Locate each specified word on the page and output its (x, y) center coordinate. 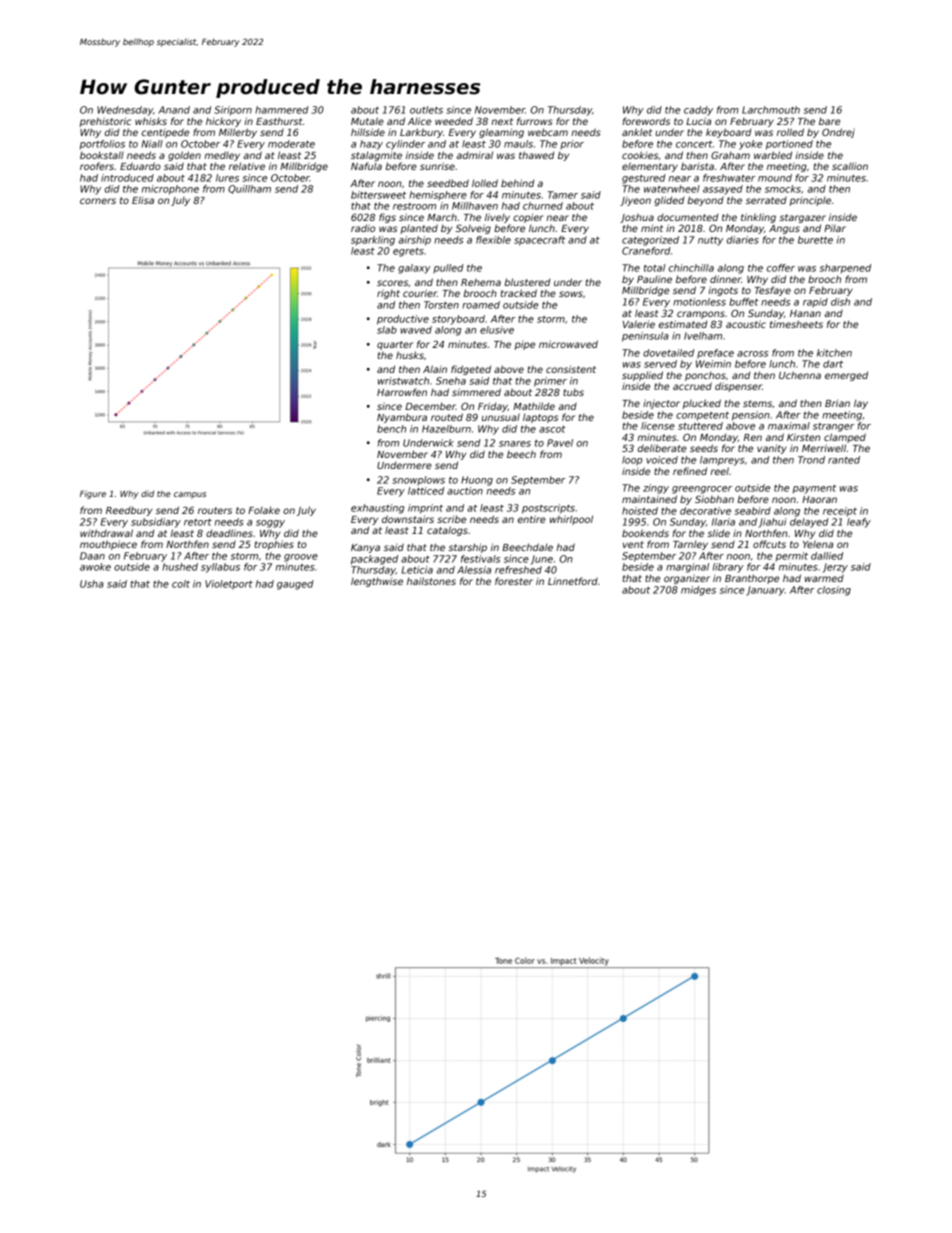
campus (190, 495)
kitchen (834, 353)
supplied (642, 376)
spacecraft (540, 241)
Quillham (249, 189)
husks (410, 355)
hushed (180, 567)
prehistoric (105, 122)
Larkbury (421, 133)
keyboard (728, 133)
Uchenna (800, 375)
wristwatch (403, 381)
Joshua (637, 218)
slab (387, 330)
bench (391, 429)
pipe (524, 345)
